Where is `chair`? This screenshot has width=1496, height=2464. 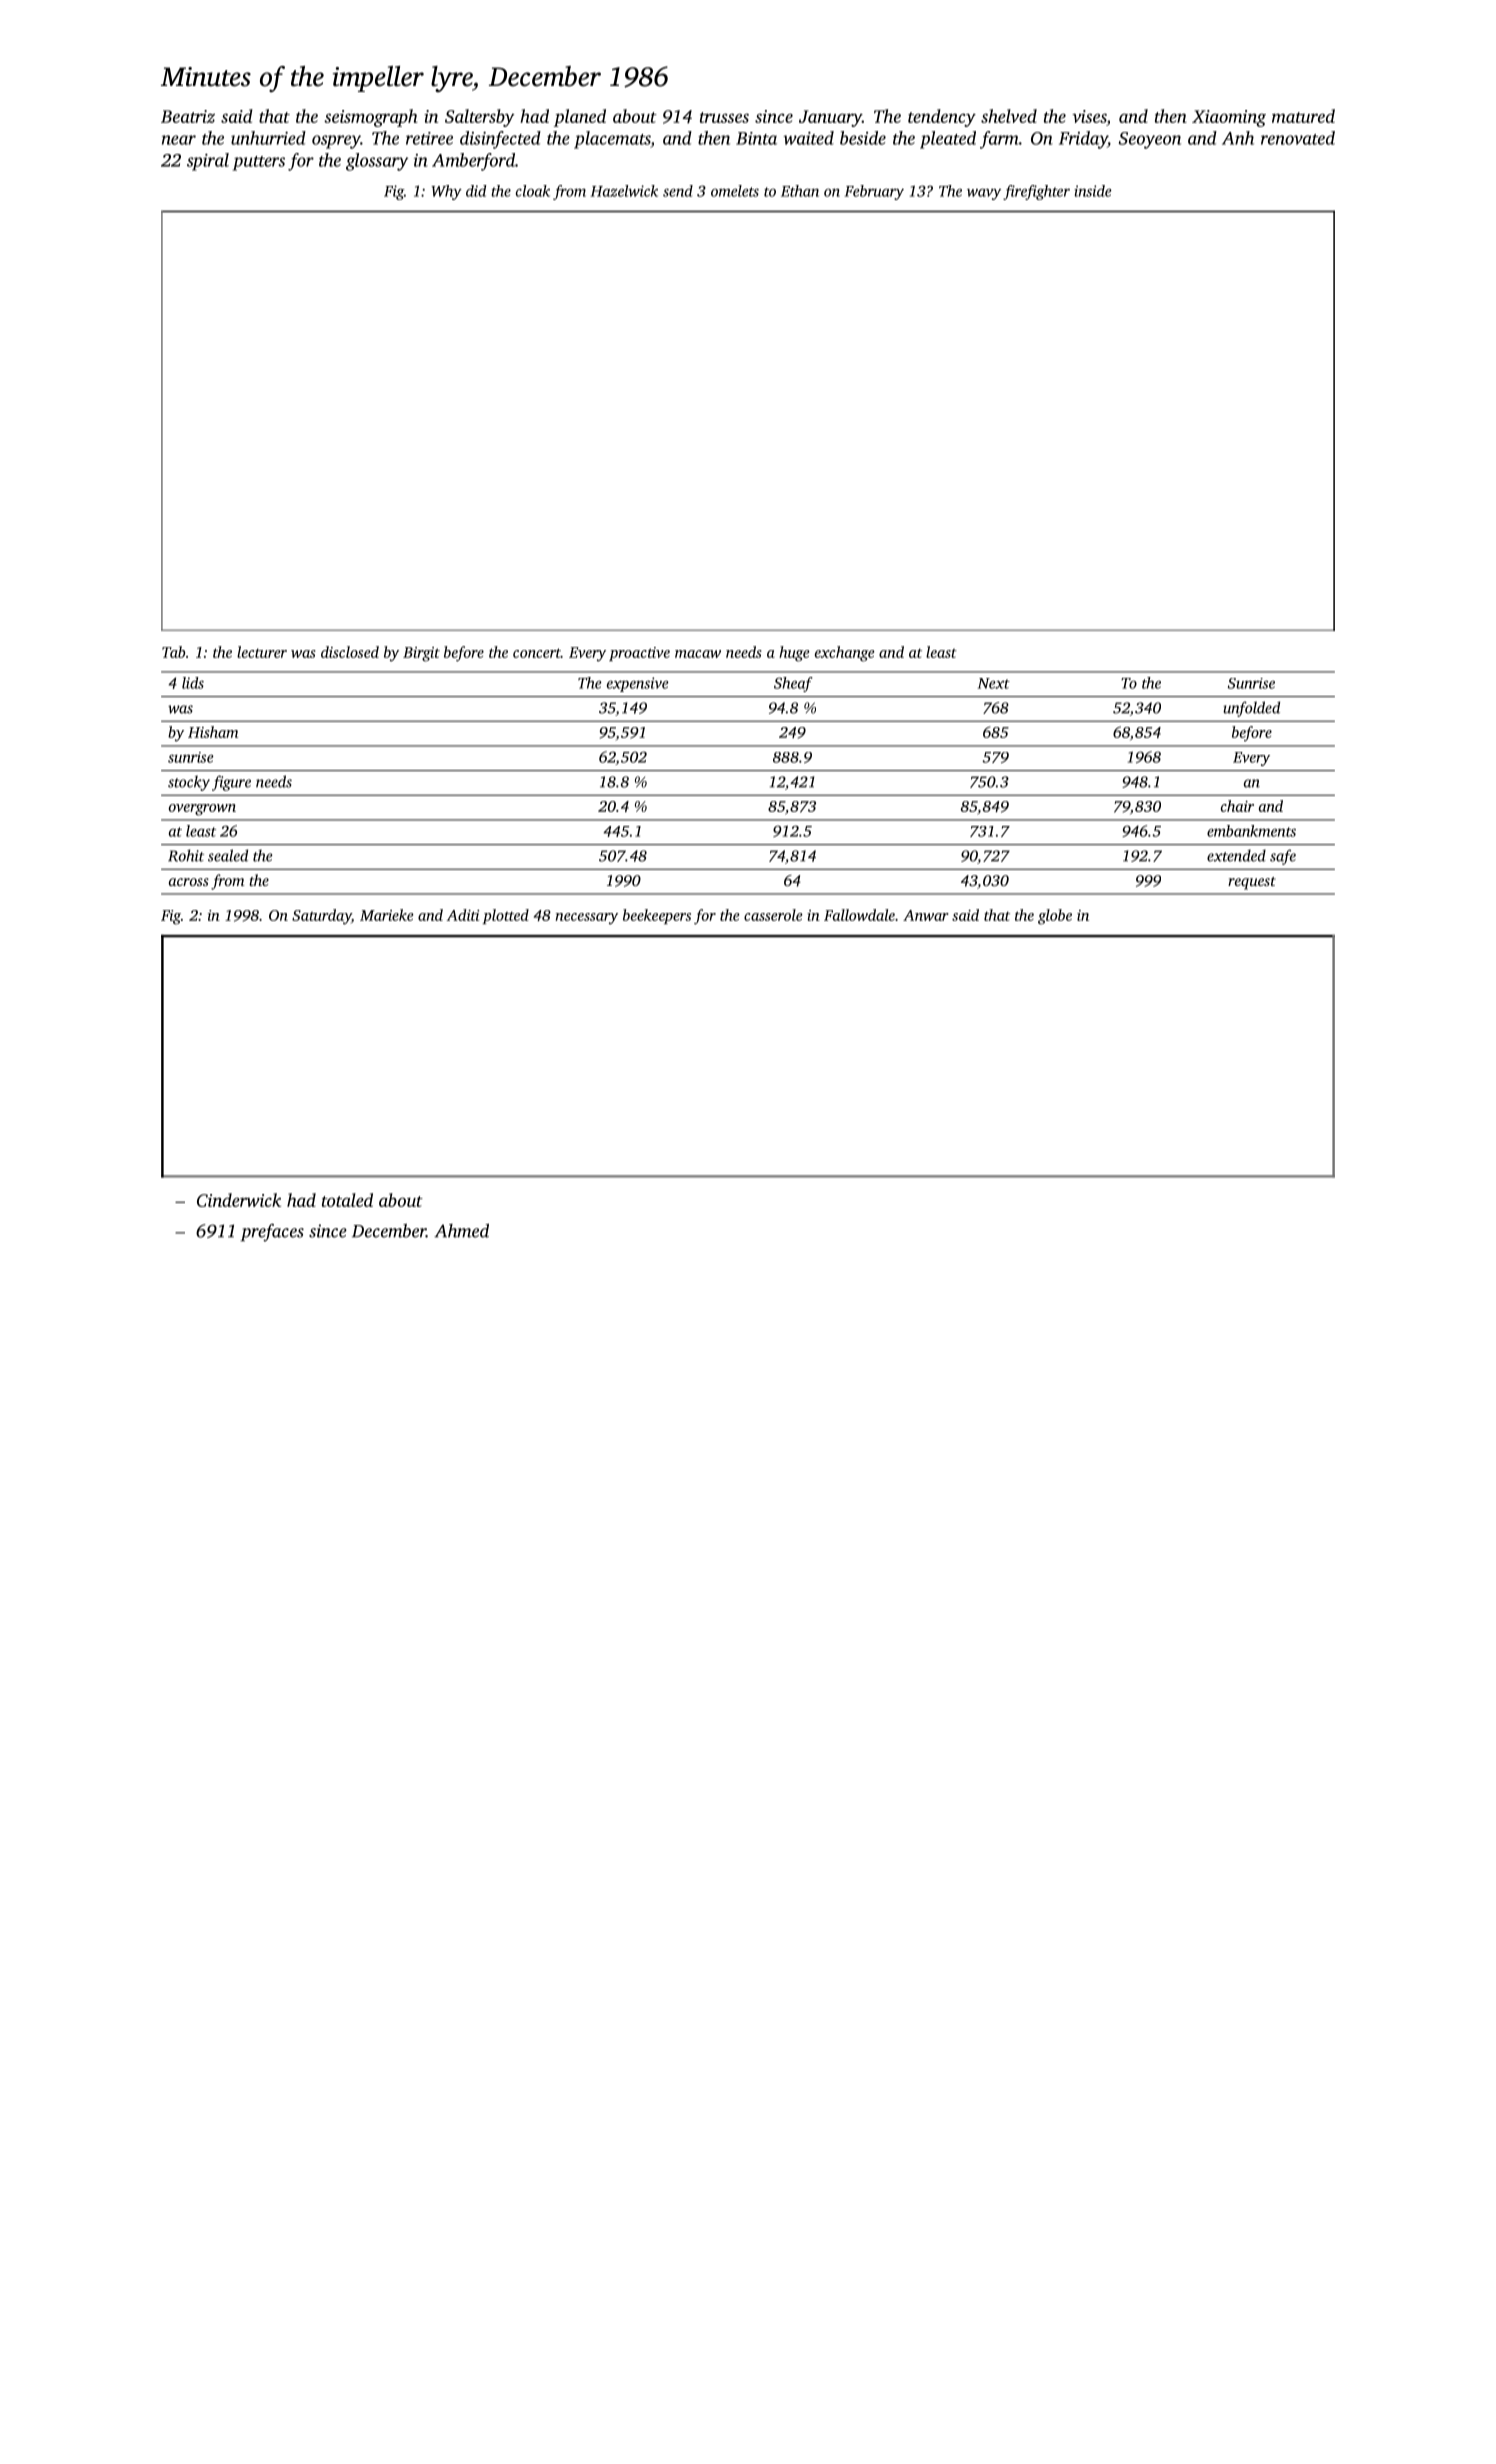
chair is located at coordinates (1237, 806).
